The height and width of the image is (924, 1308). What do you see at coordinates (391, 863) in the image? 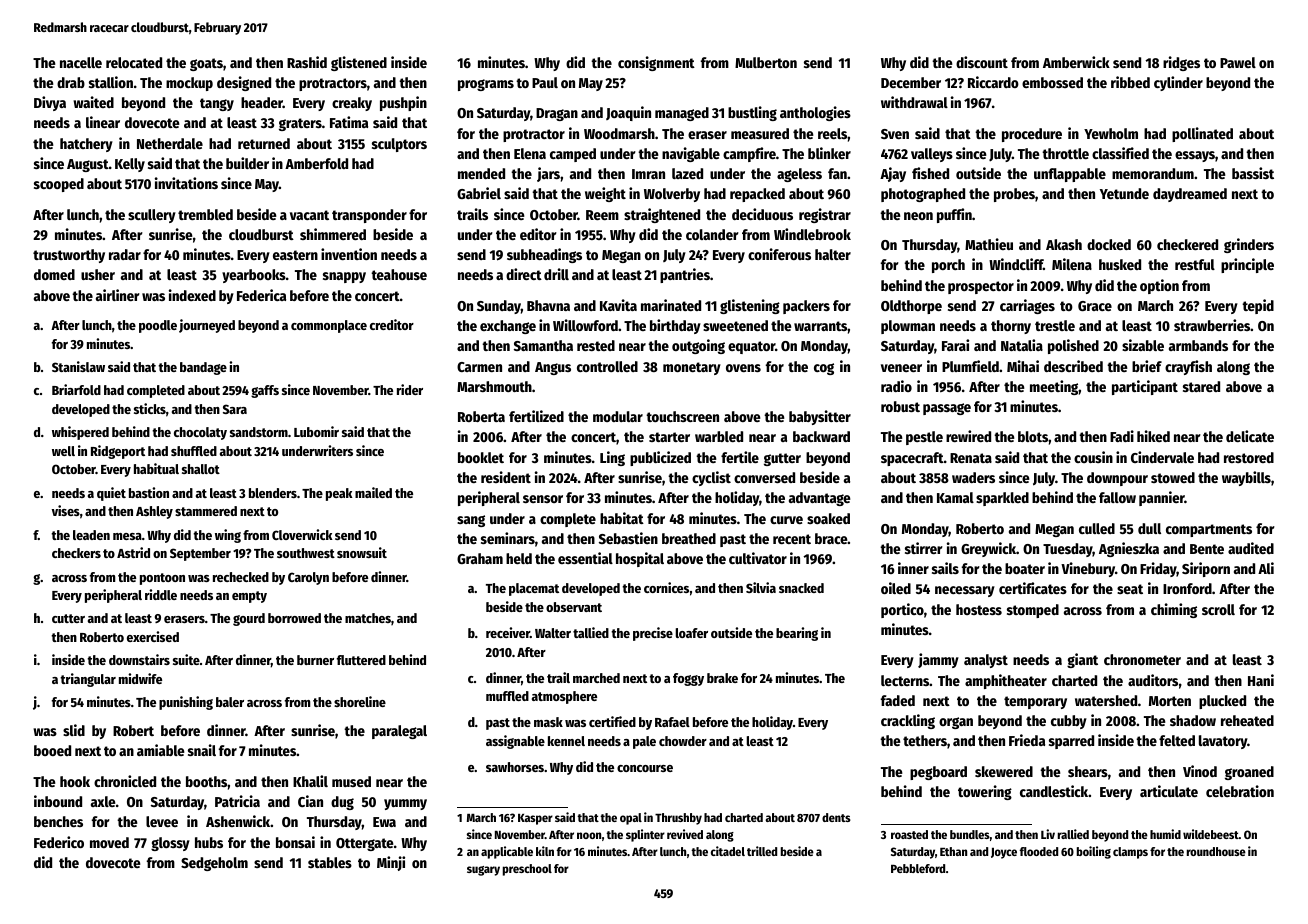
I see `Minji` at bounding box center [391, 863].
